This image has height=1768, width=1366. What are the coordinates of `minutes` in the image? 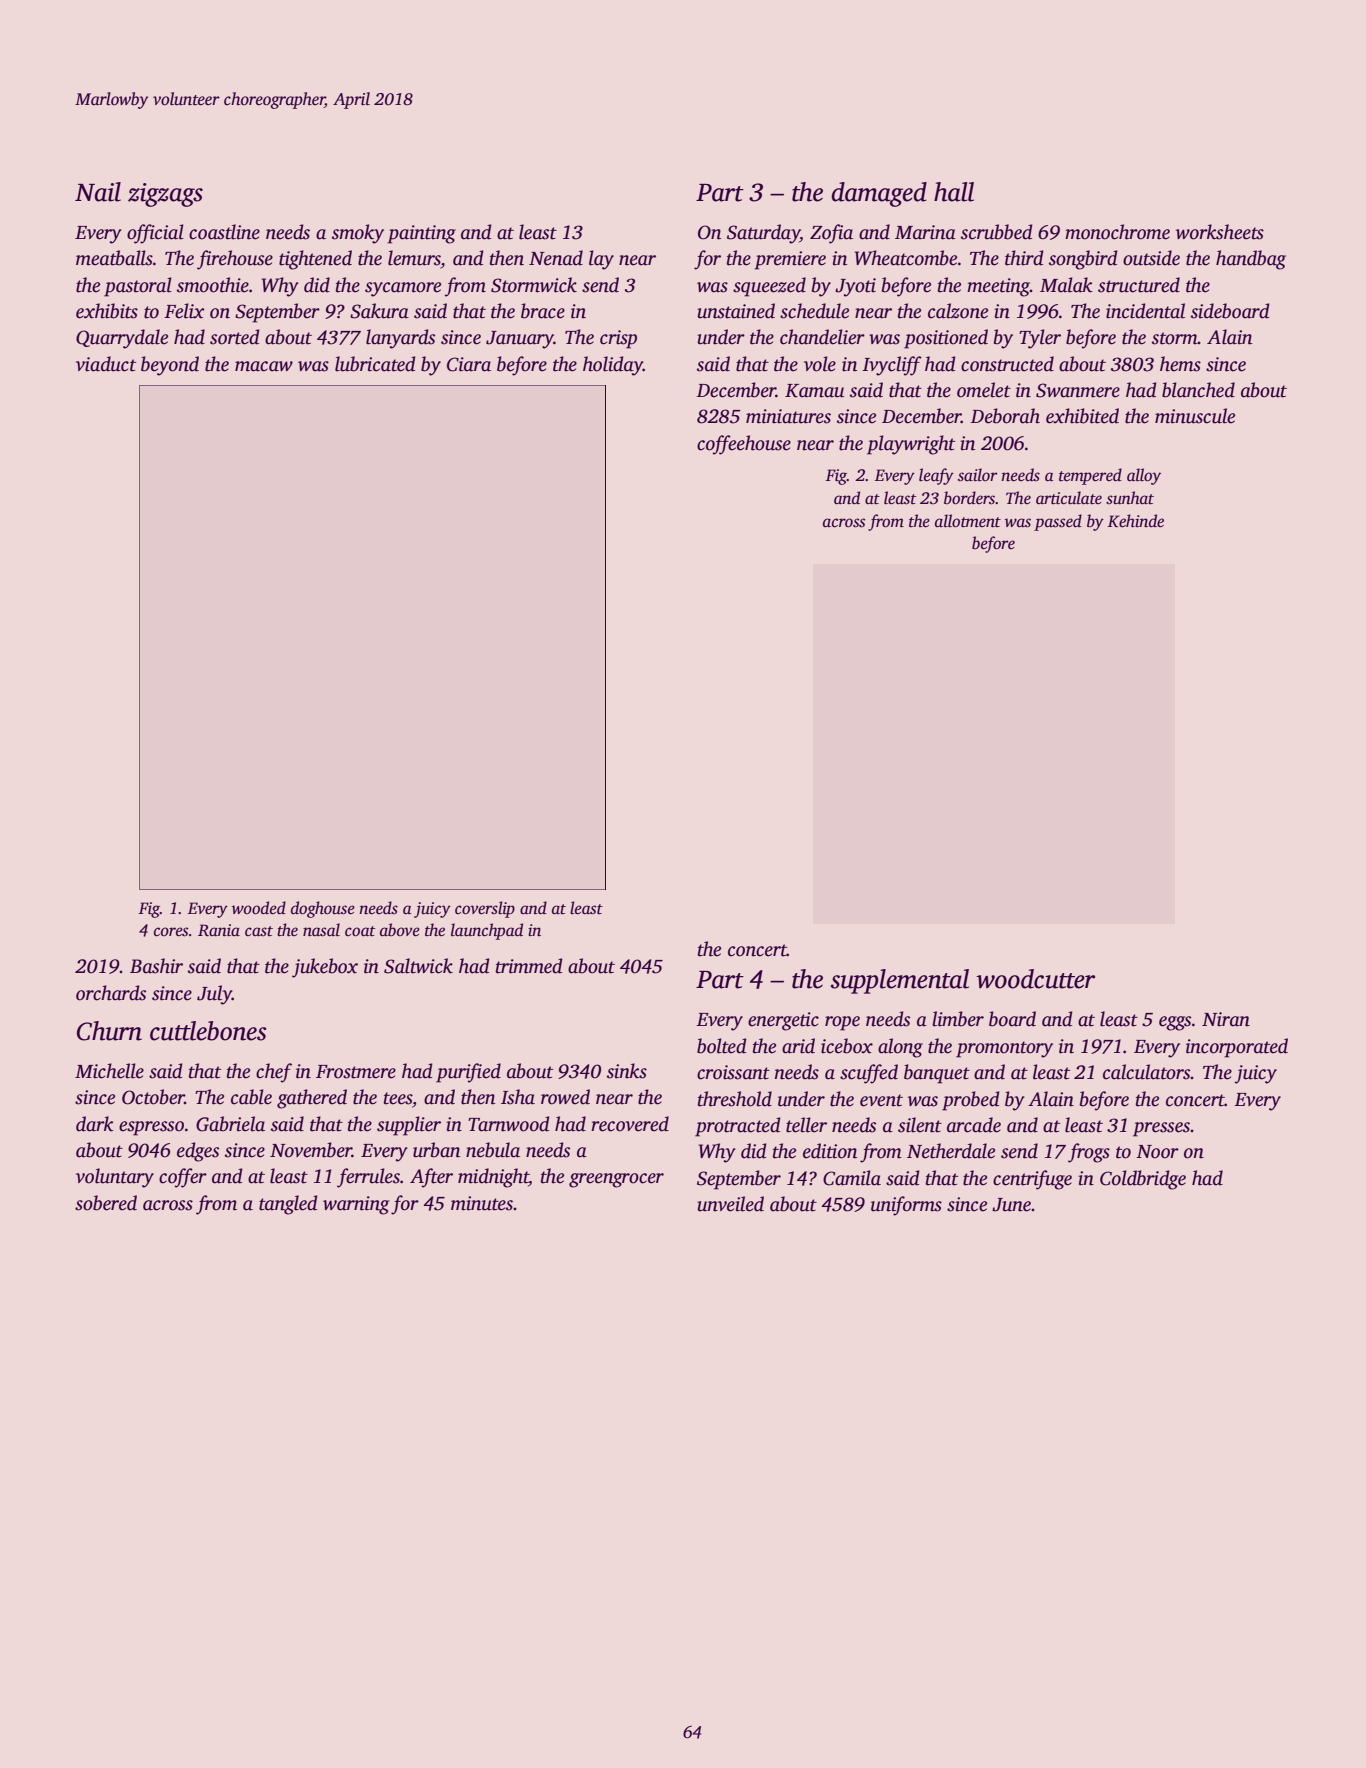 It's located at (482, 1203).
